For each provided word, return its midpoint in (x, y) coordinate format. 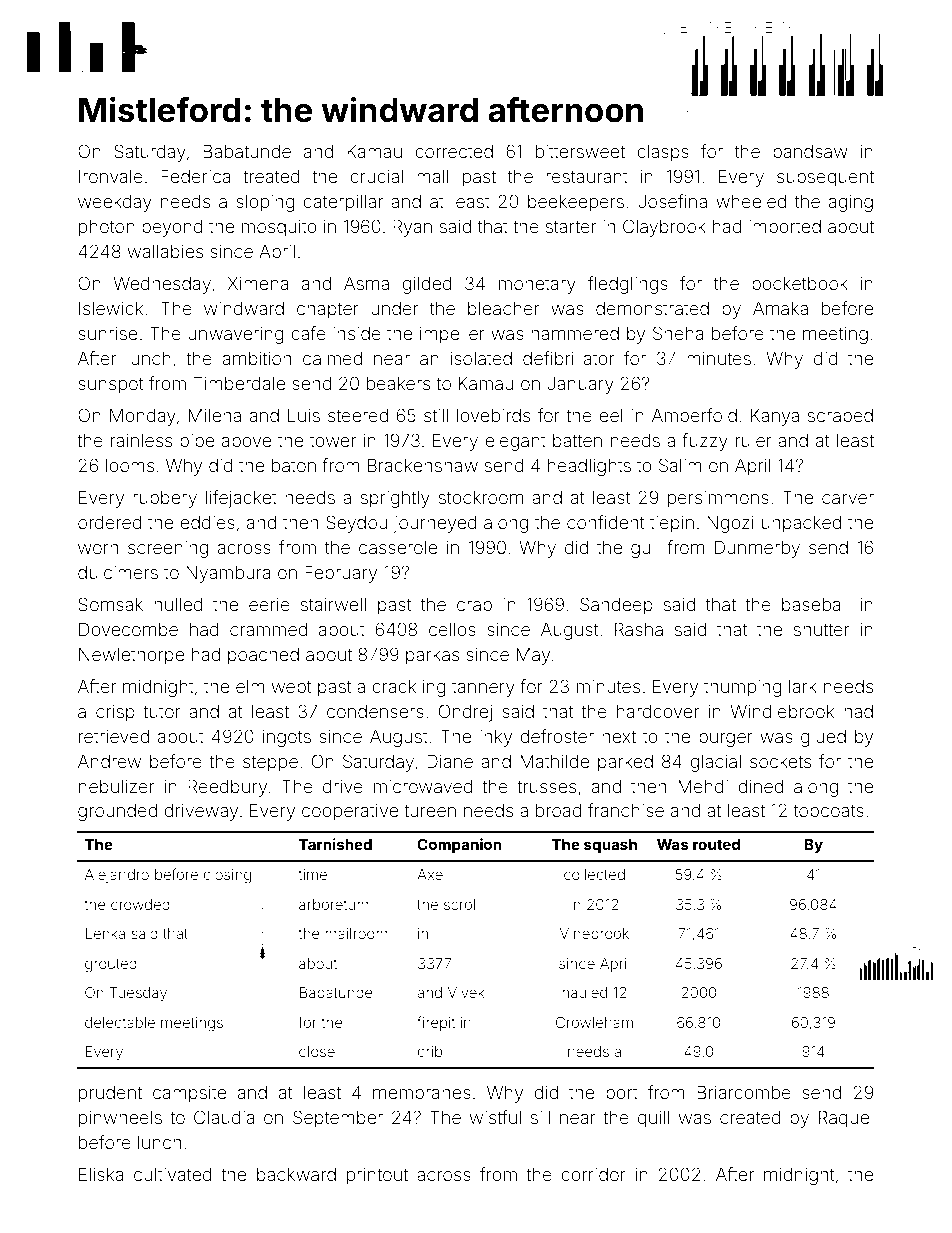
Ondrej (465, 713)
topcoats (829, 812)
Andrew (109, 761)
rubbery (165, 499)
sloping (265, 203)
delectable (120, 1022)
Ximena (258, 283)
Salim (680, 465)
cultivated (173, 1174)
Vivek (466, 992)
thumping (743, 688)
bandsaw (810, 151)
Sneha (678, 333)
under (395, 308)
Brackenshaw (423, 465)
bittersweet (580, 151)
